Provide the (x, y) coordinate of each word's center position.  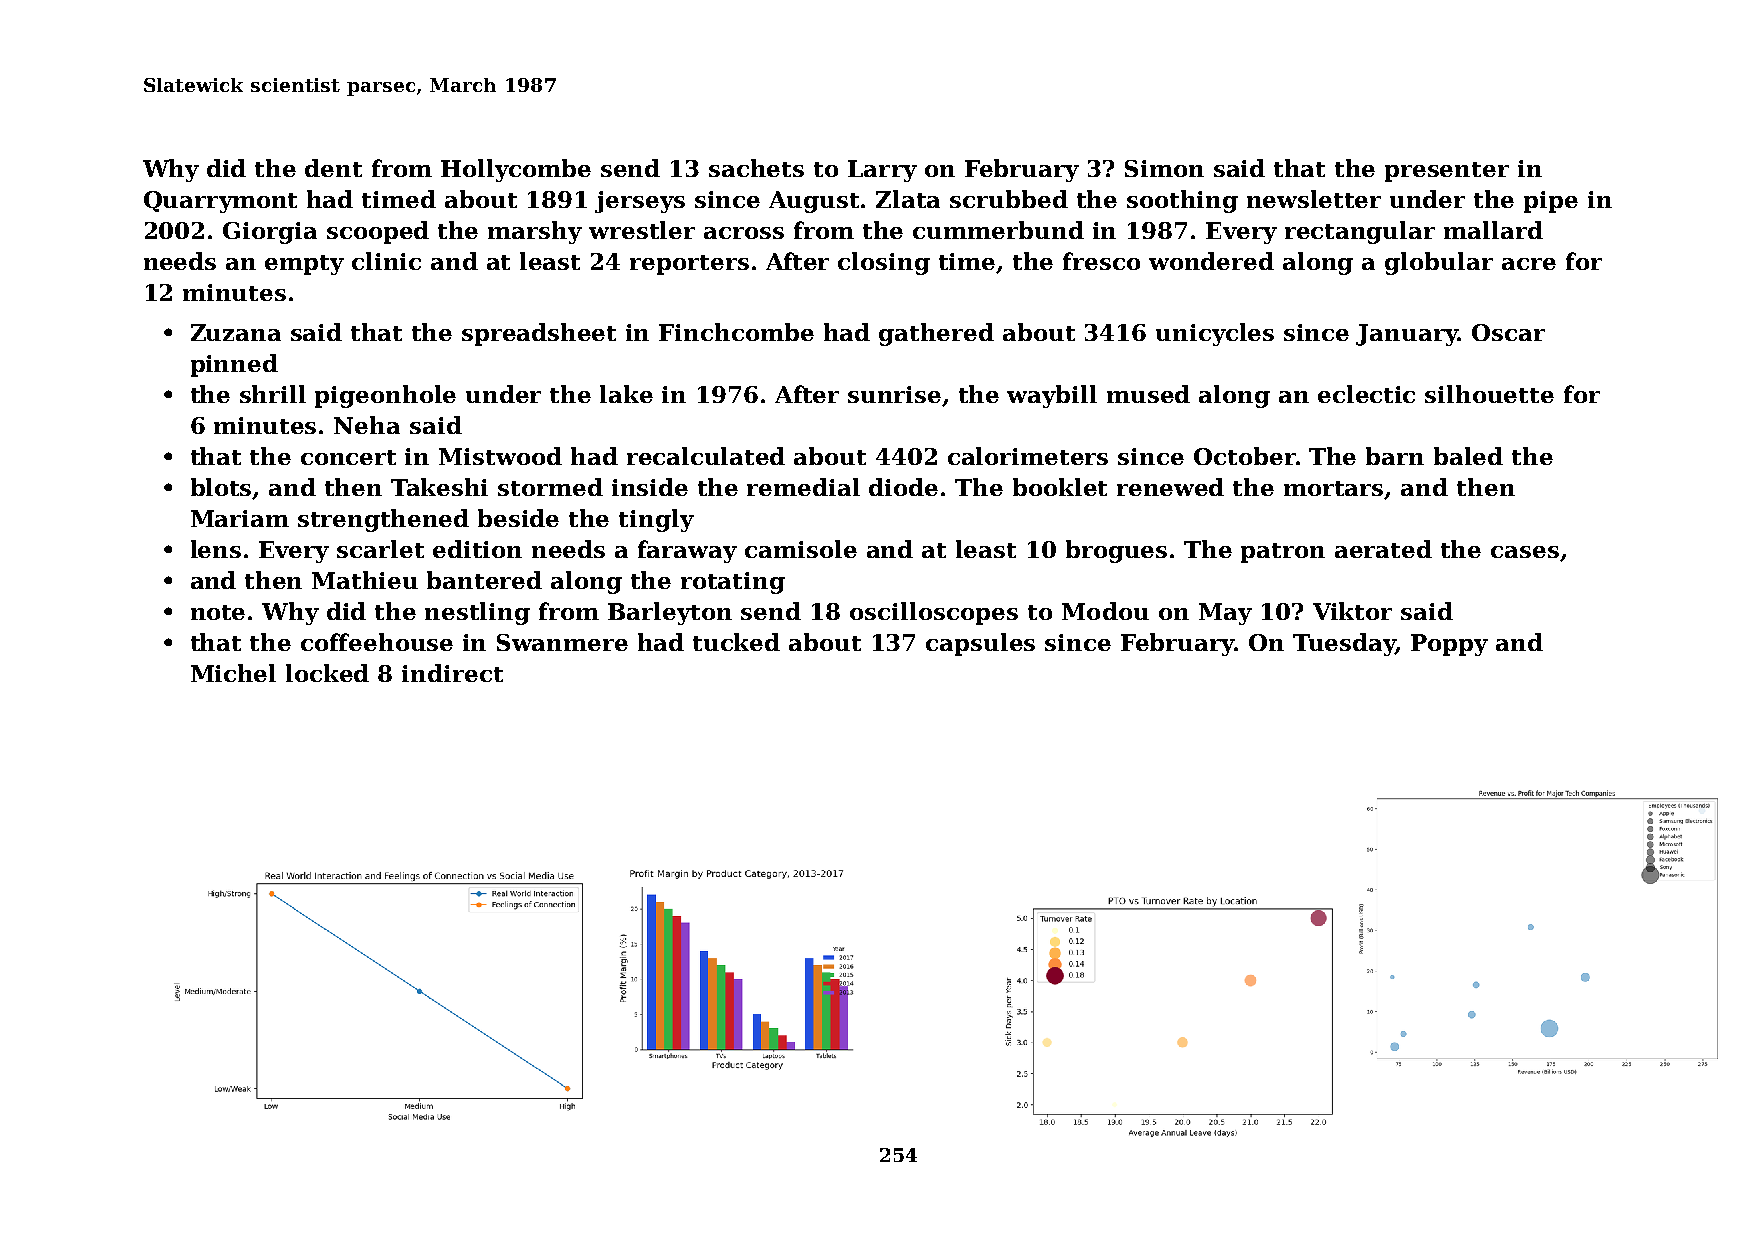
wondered (1211, 261)
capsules (980, 644)
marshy (535, 232)
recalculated (706, 456)
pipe (1551, 202)
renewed (1170, 487)
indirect (452, 673)
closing (884, 263)
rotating (733, 583)
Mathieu (365, 580)
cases (1525, 552)
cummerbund (998, 230)
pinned (234, 365)
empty (304, 265)
